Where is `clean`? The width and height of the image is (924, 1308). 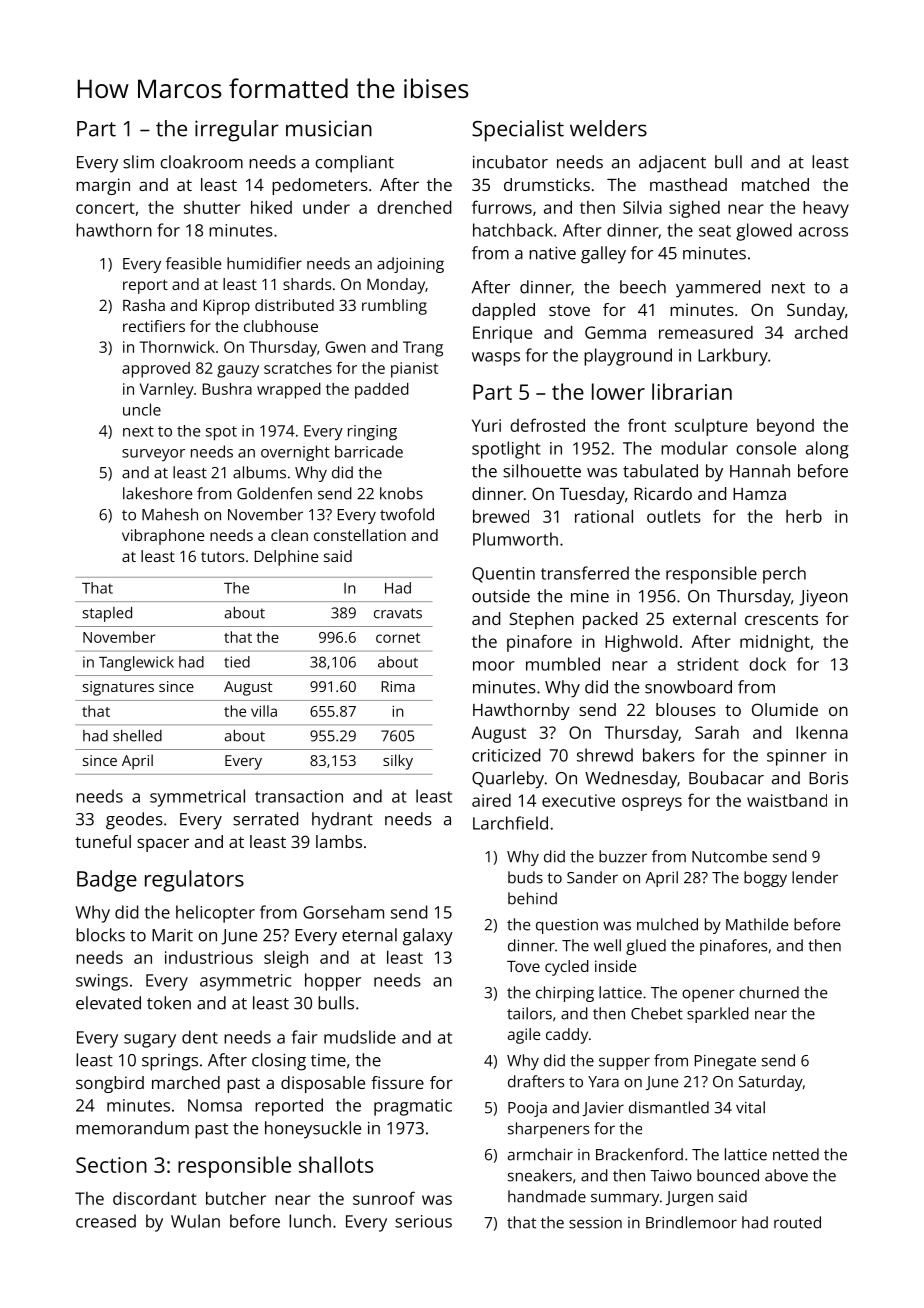 clean is located at coordinates (289, 535).
